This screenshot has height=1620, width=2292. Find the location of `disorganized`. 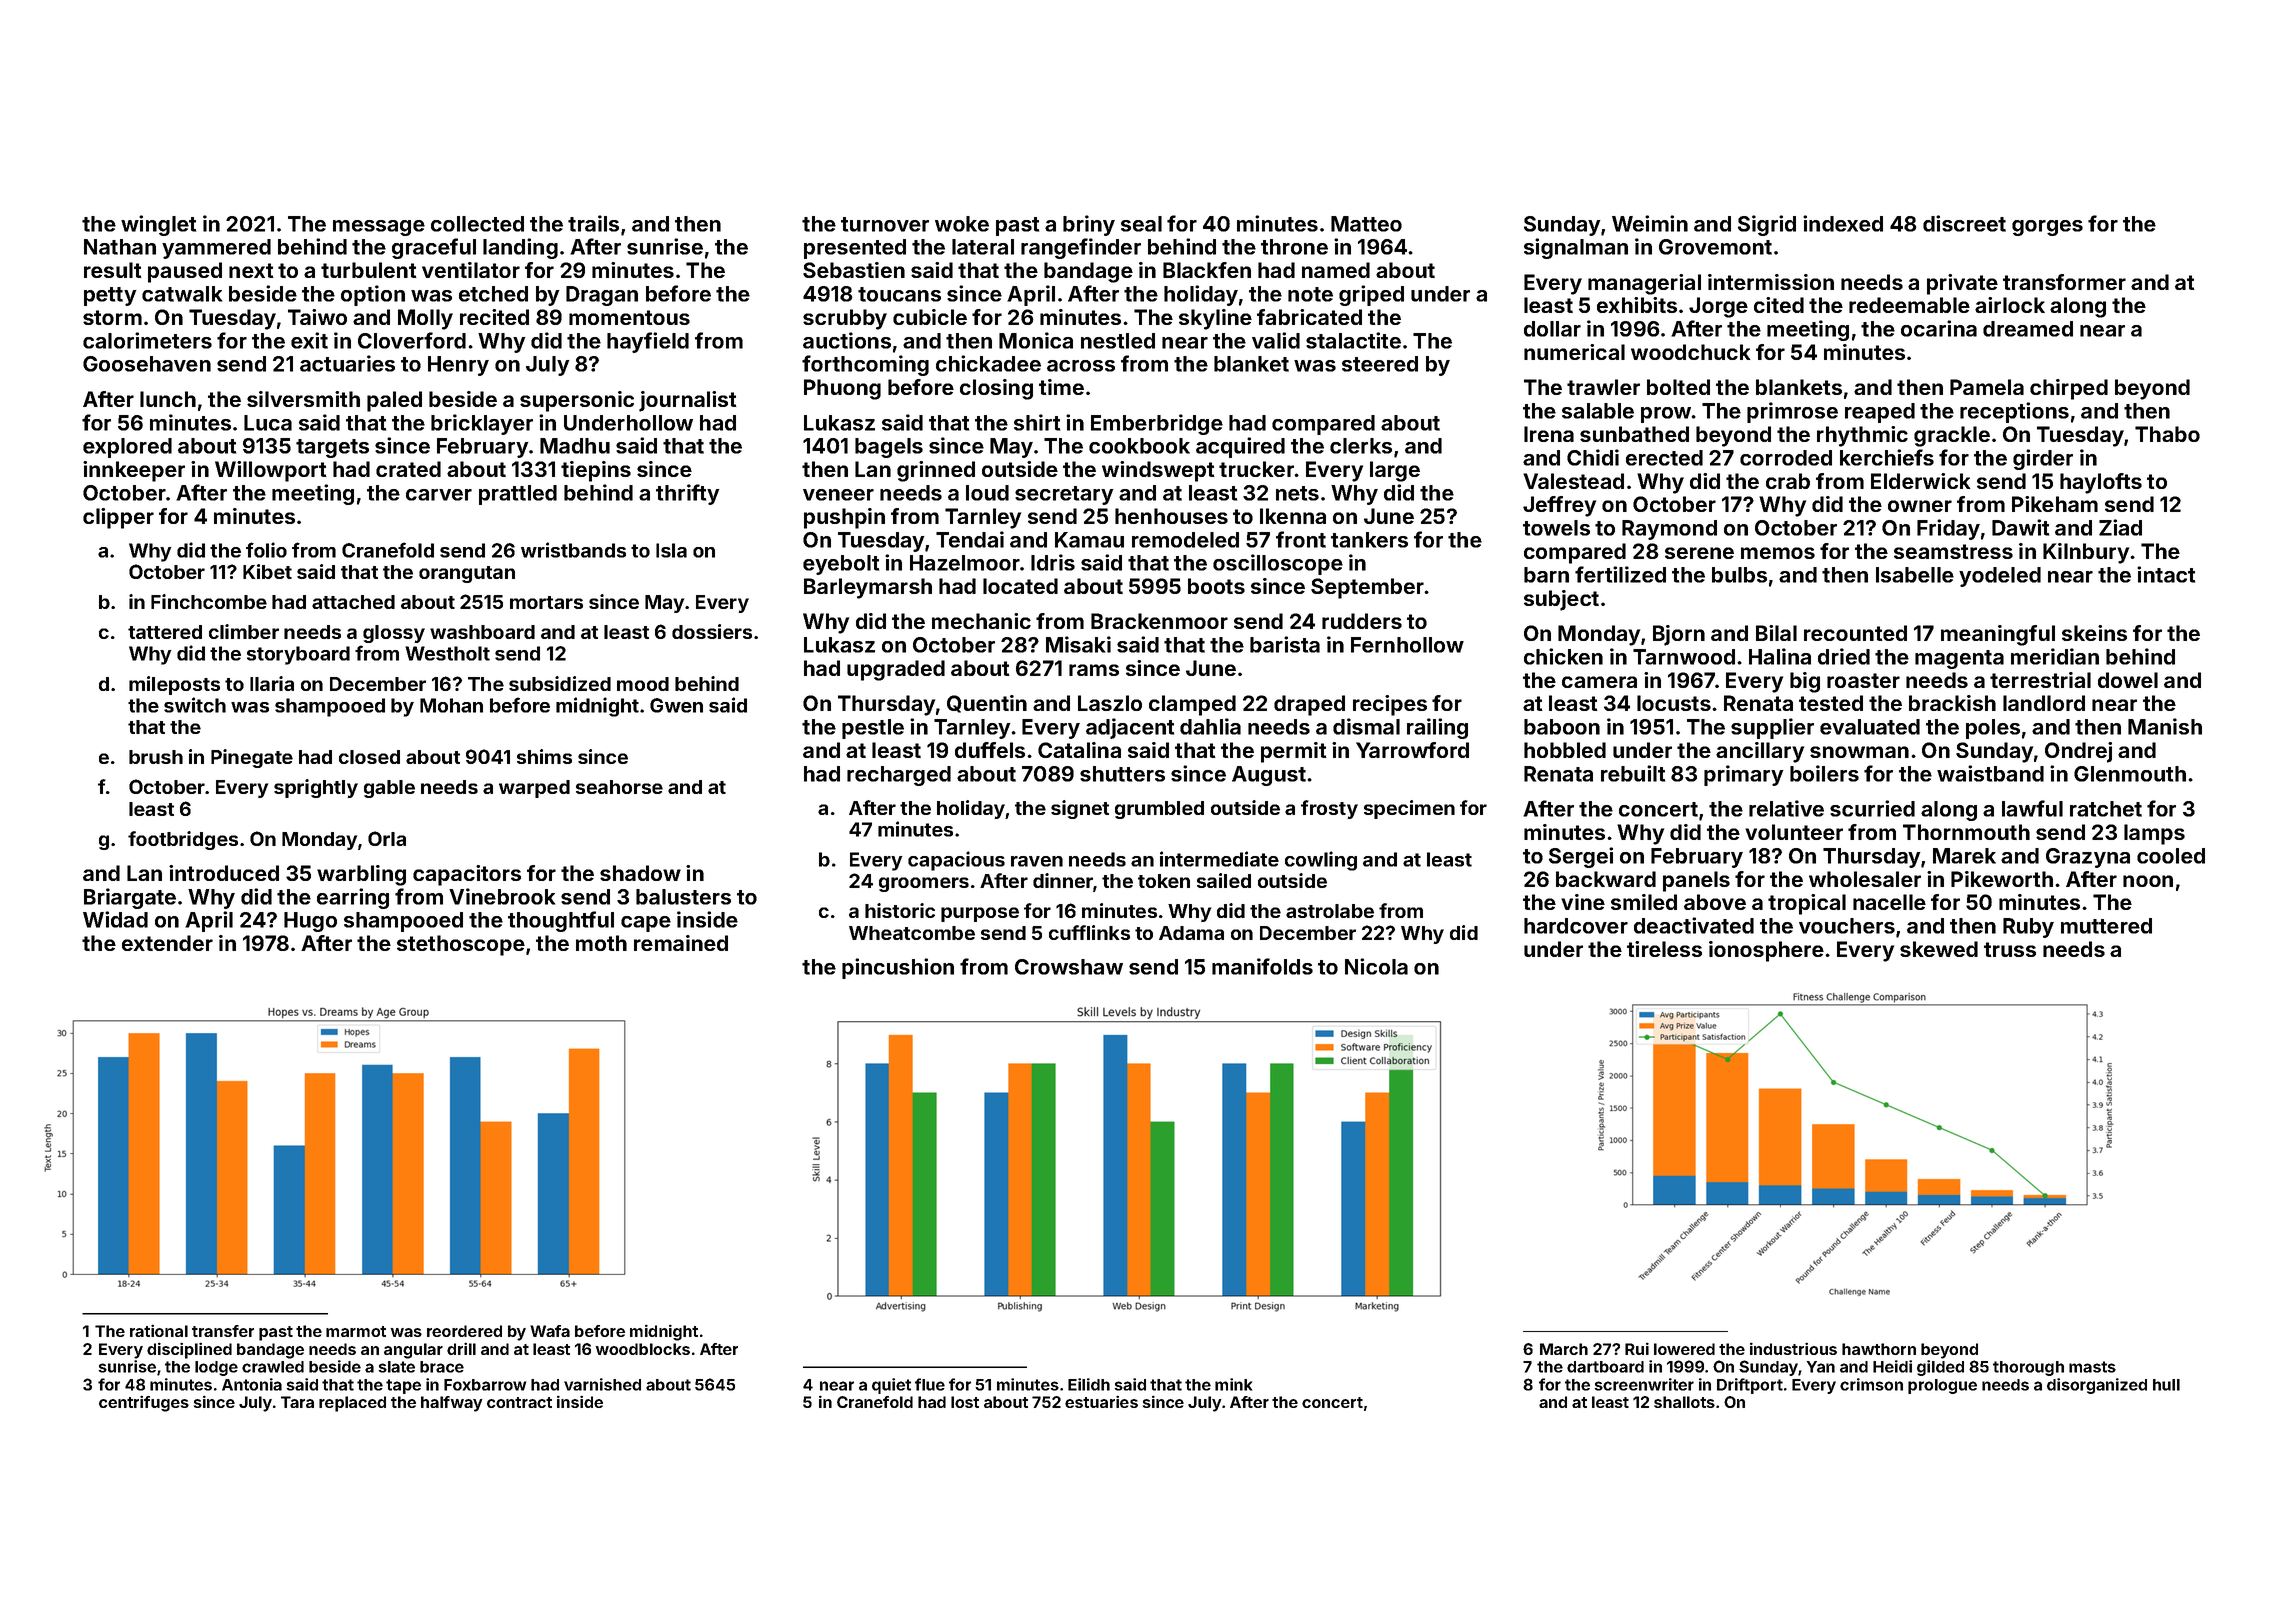

disorganized is located at coordinates (2097, 1386).
